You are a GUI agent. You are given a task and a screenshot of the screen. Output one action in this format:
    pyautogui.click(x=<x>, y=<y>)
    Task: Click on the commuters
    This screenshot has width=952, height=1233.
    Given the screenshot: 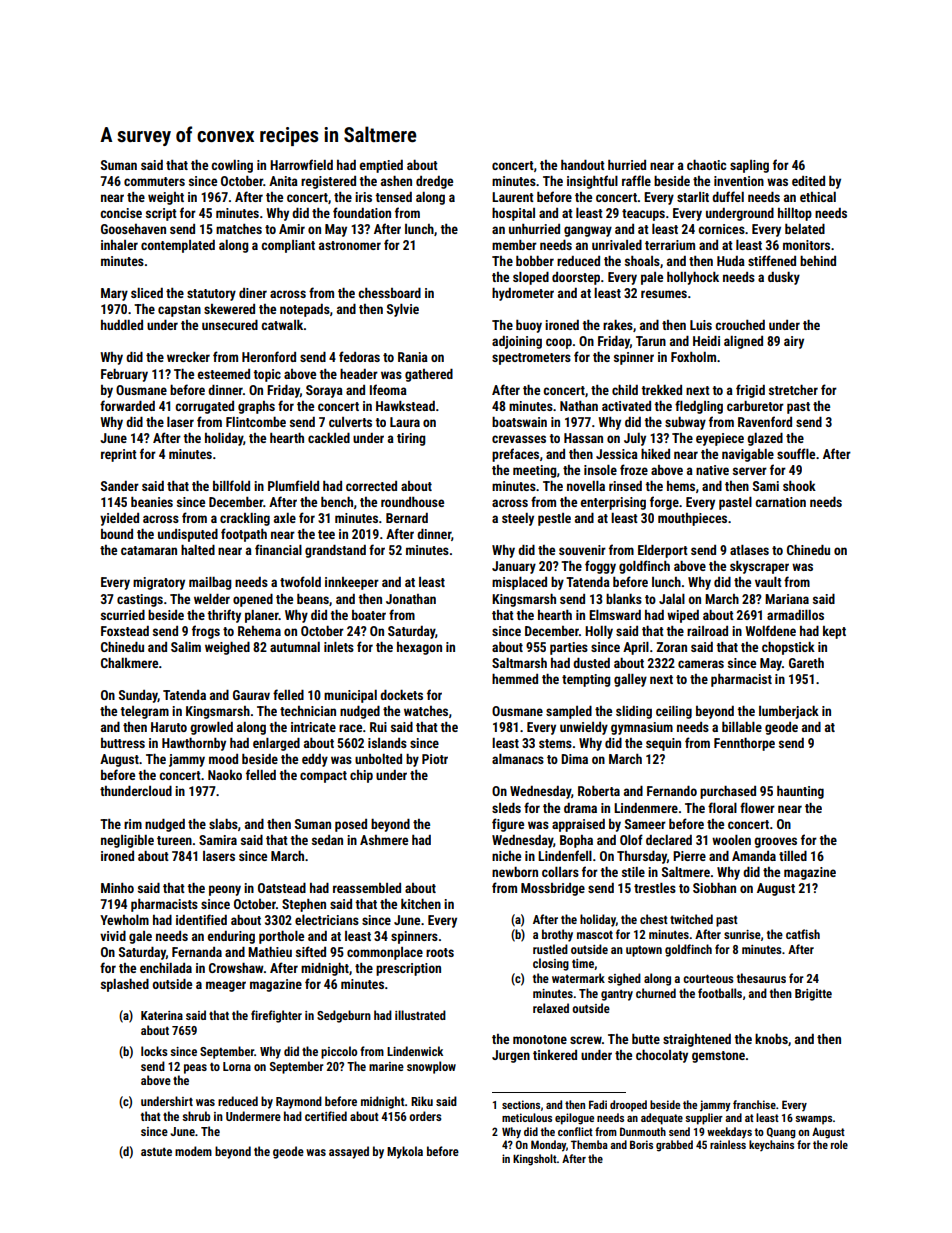 What is the action you would take?
    pyautogui.click(x=154, y=181)
